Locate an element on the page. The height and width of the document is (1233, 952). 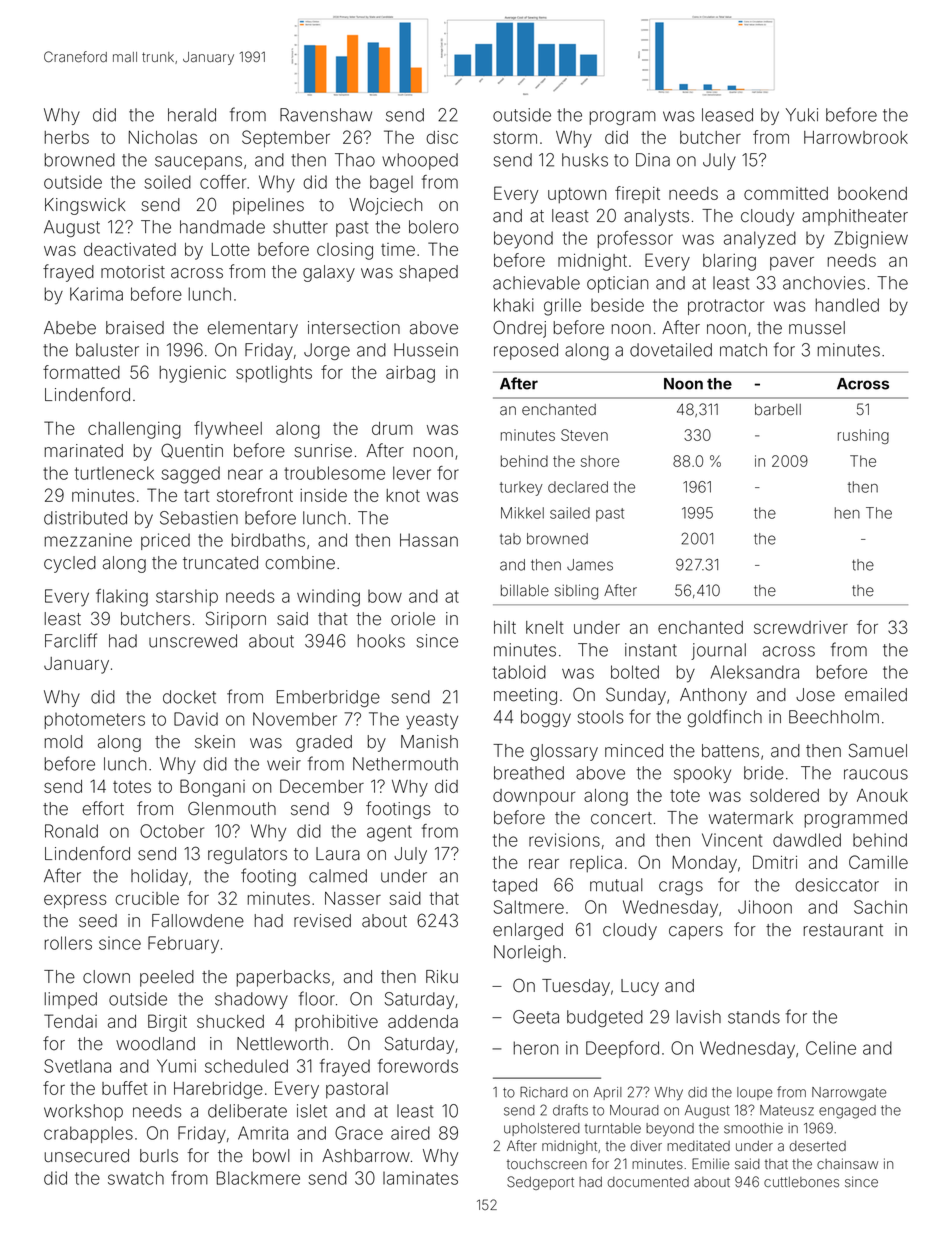
capers is located at coordinates (696, 933).
